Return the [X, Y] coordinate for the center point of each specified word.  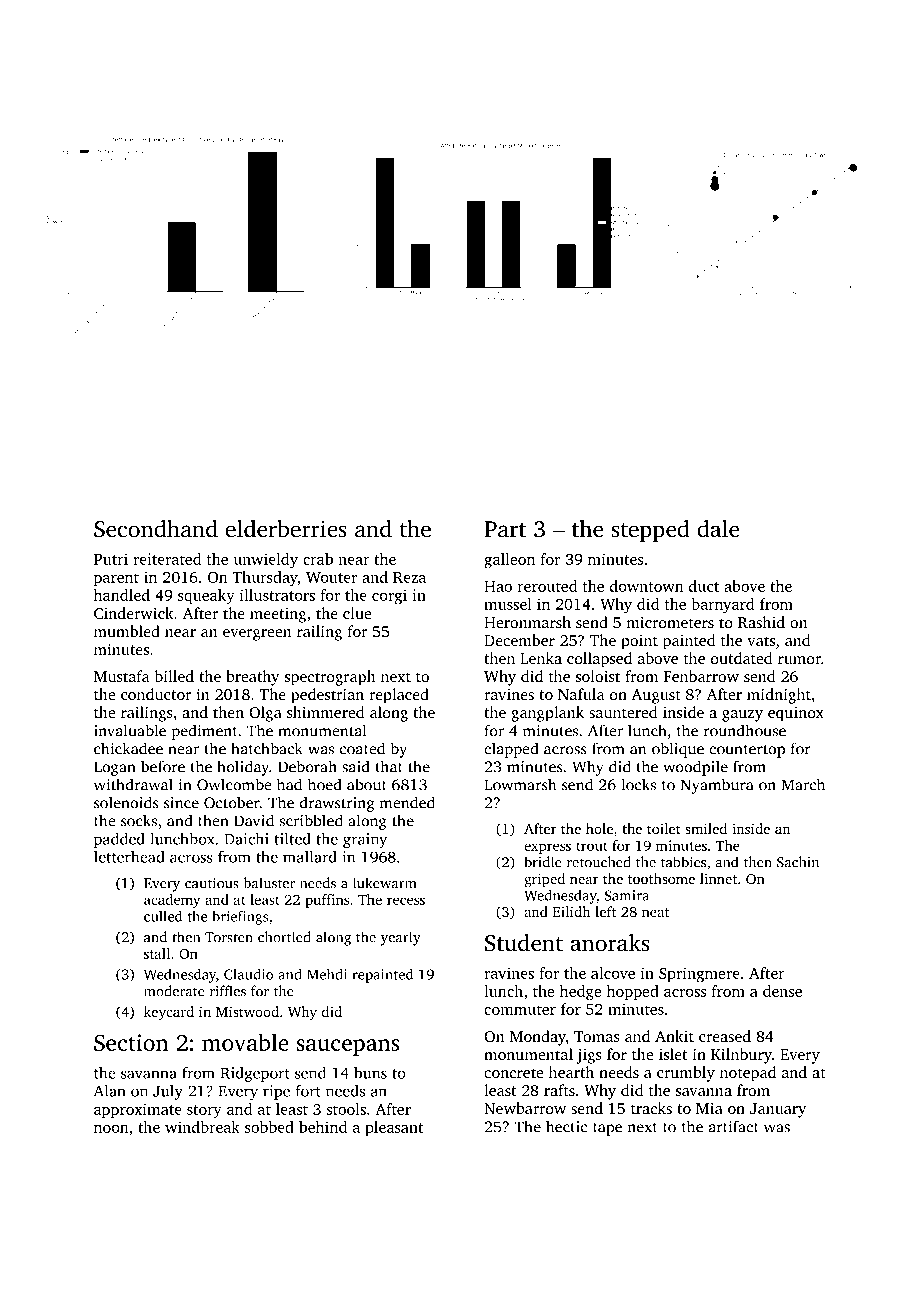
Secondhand [156, 529]
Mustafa [121, 676]
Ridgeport [255, 1074]
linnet [718, 878]
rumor [799, 660]
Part [505, 529]
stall [157, 953]
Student [524, 943]
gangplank [547, 714]
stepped [650, 531]
